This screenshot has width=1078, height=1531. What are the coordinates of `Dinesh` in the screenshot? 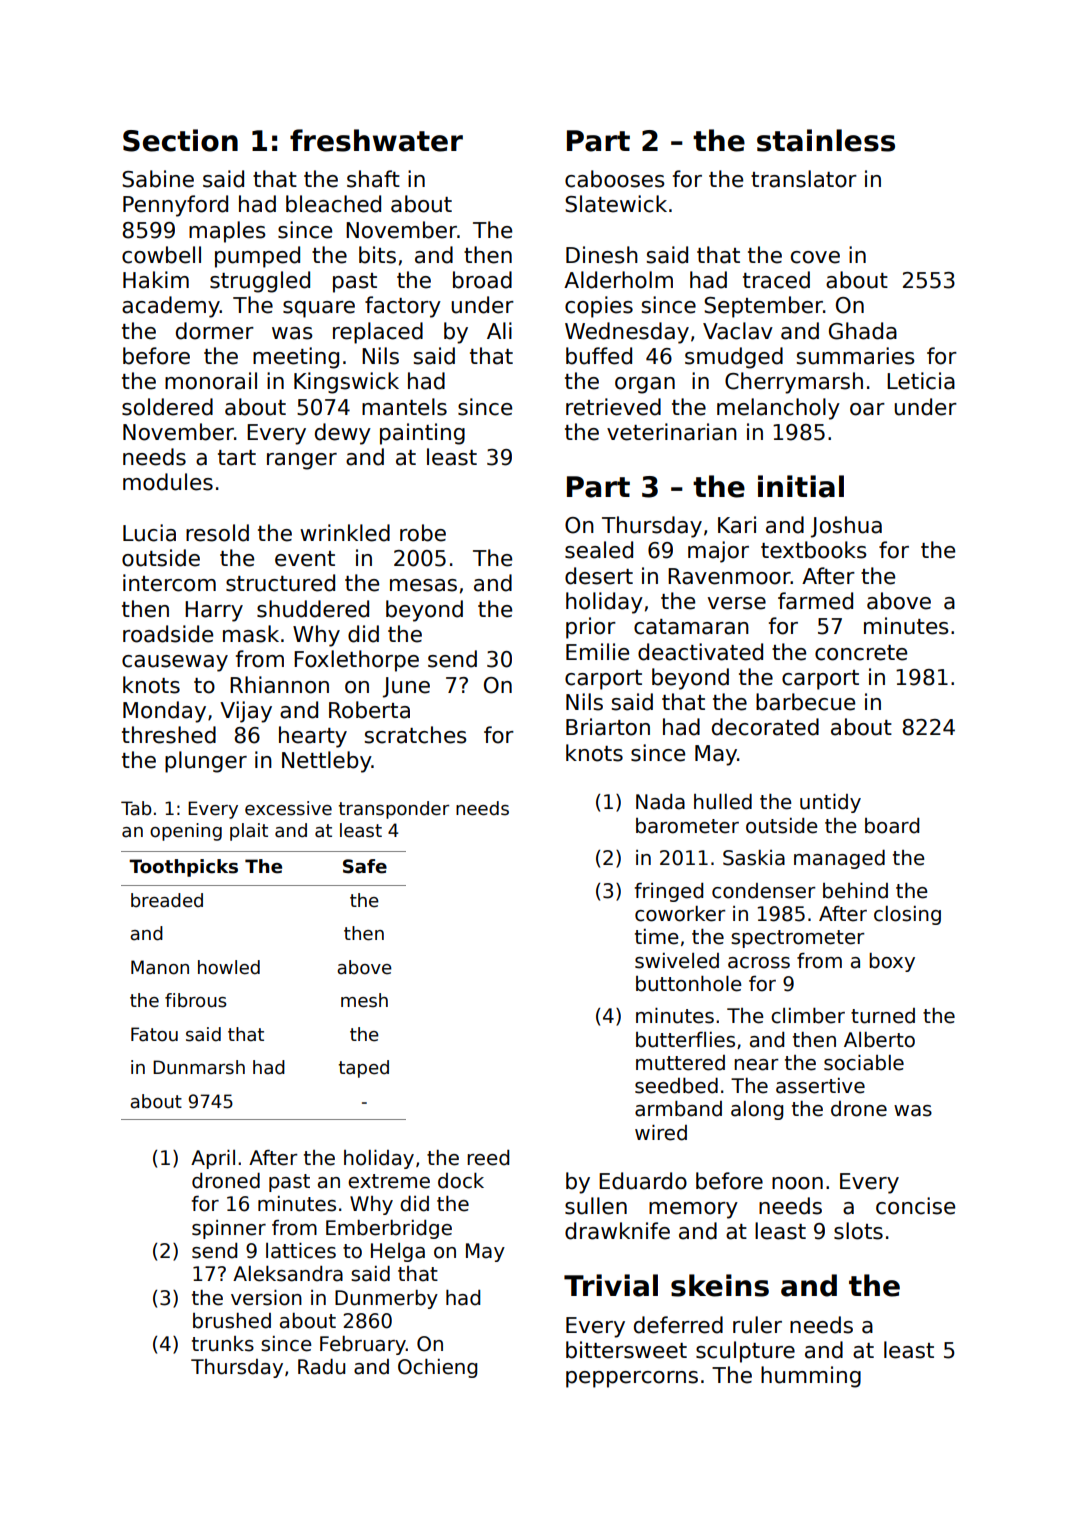 It's located at (602, 255).
